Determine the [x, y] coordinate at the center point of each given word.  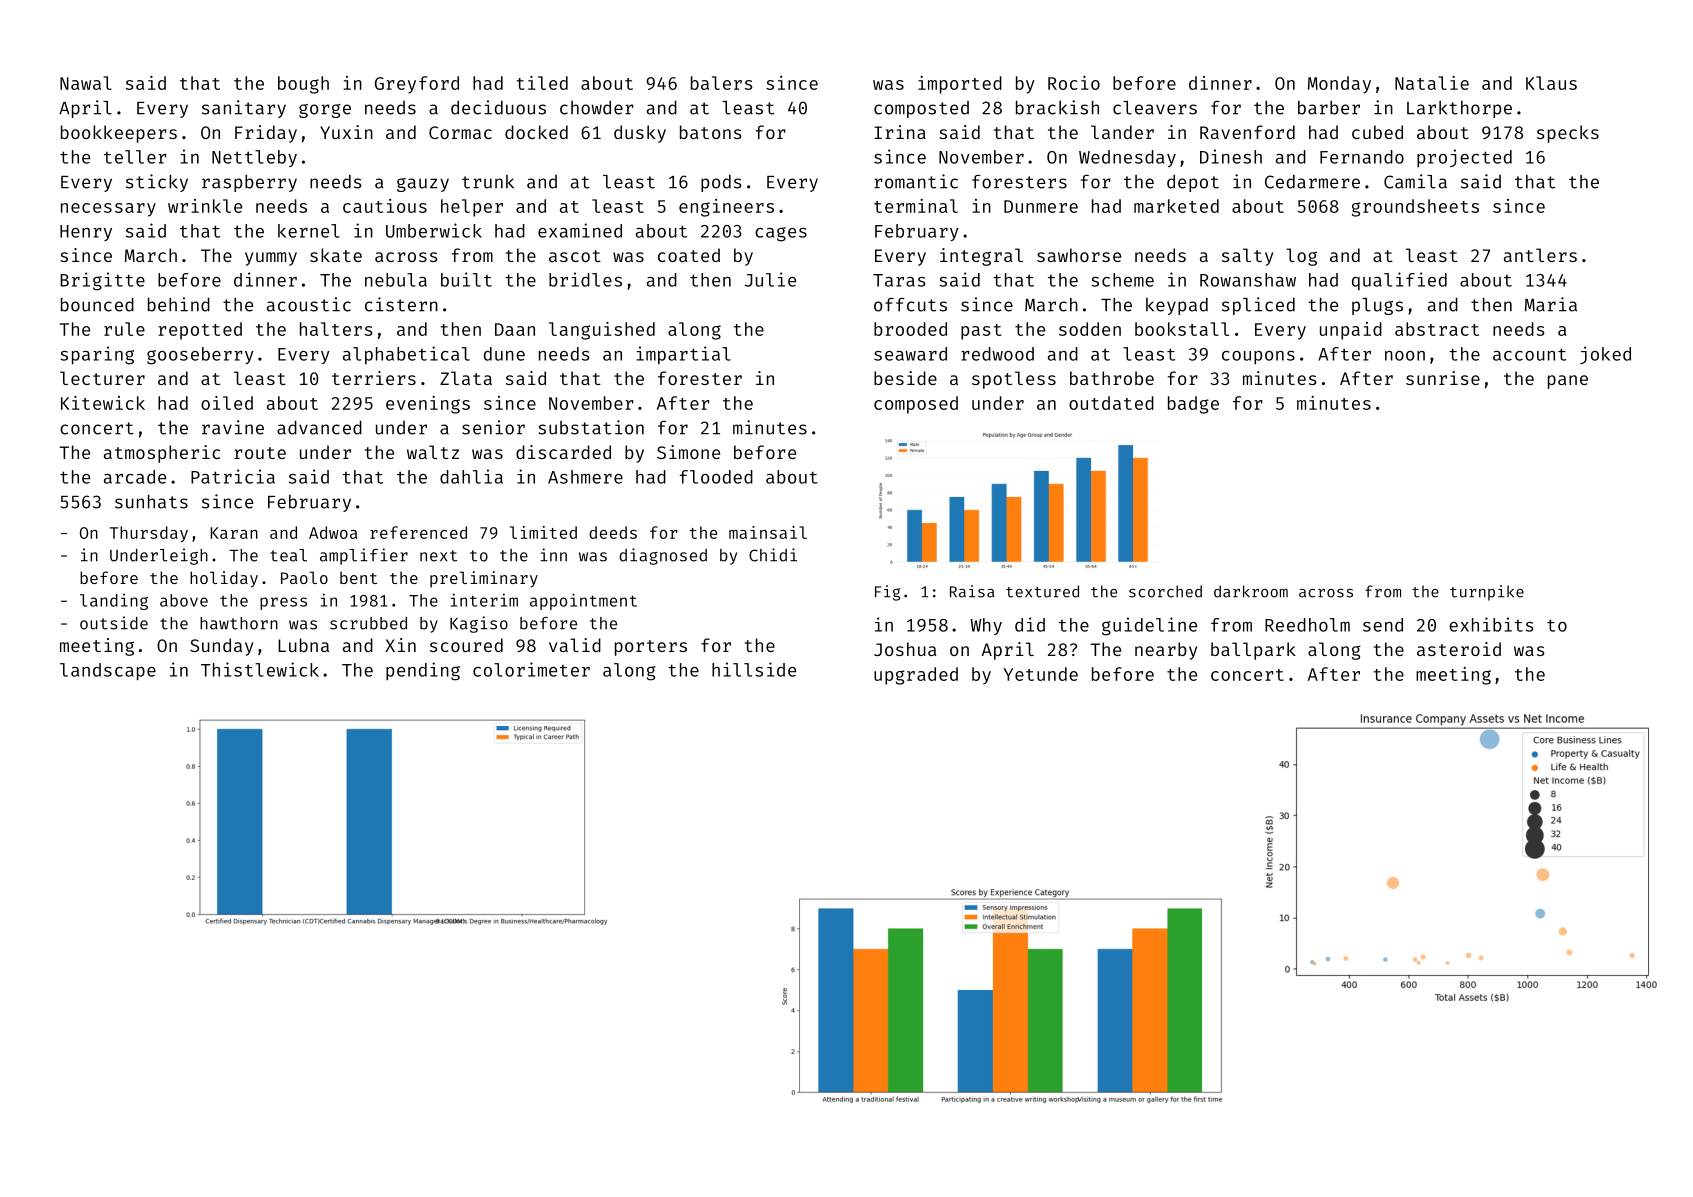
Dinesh [1231, 156]
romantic [916, 181]
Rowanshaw [1248, 280]
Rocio [1074, 83]
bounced [97, 305]
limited [543, 532]
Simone [688, 452]
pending [423, 671]
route [260, 453]
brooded [910, 329]
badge [1193, 405]
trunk [488, 182]
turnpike [1487, 593]
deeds [613, 532]
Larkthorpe [1459, 109]
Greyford [417, 85]
